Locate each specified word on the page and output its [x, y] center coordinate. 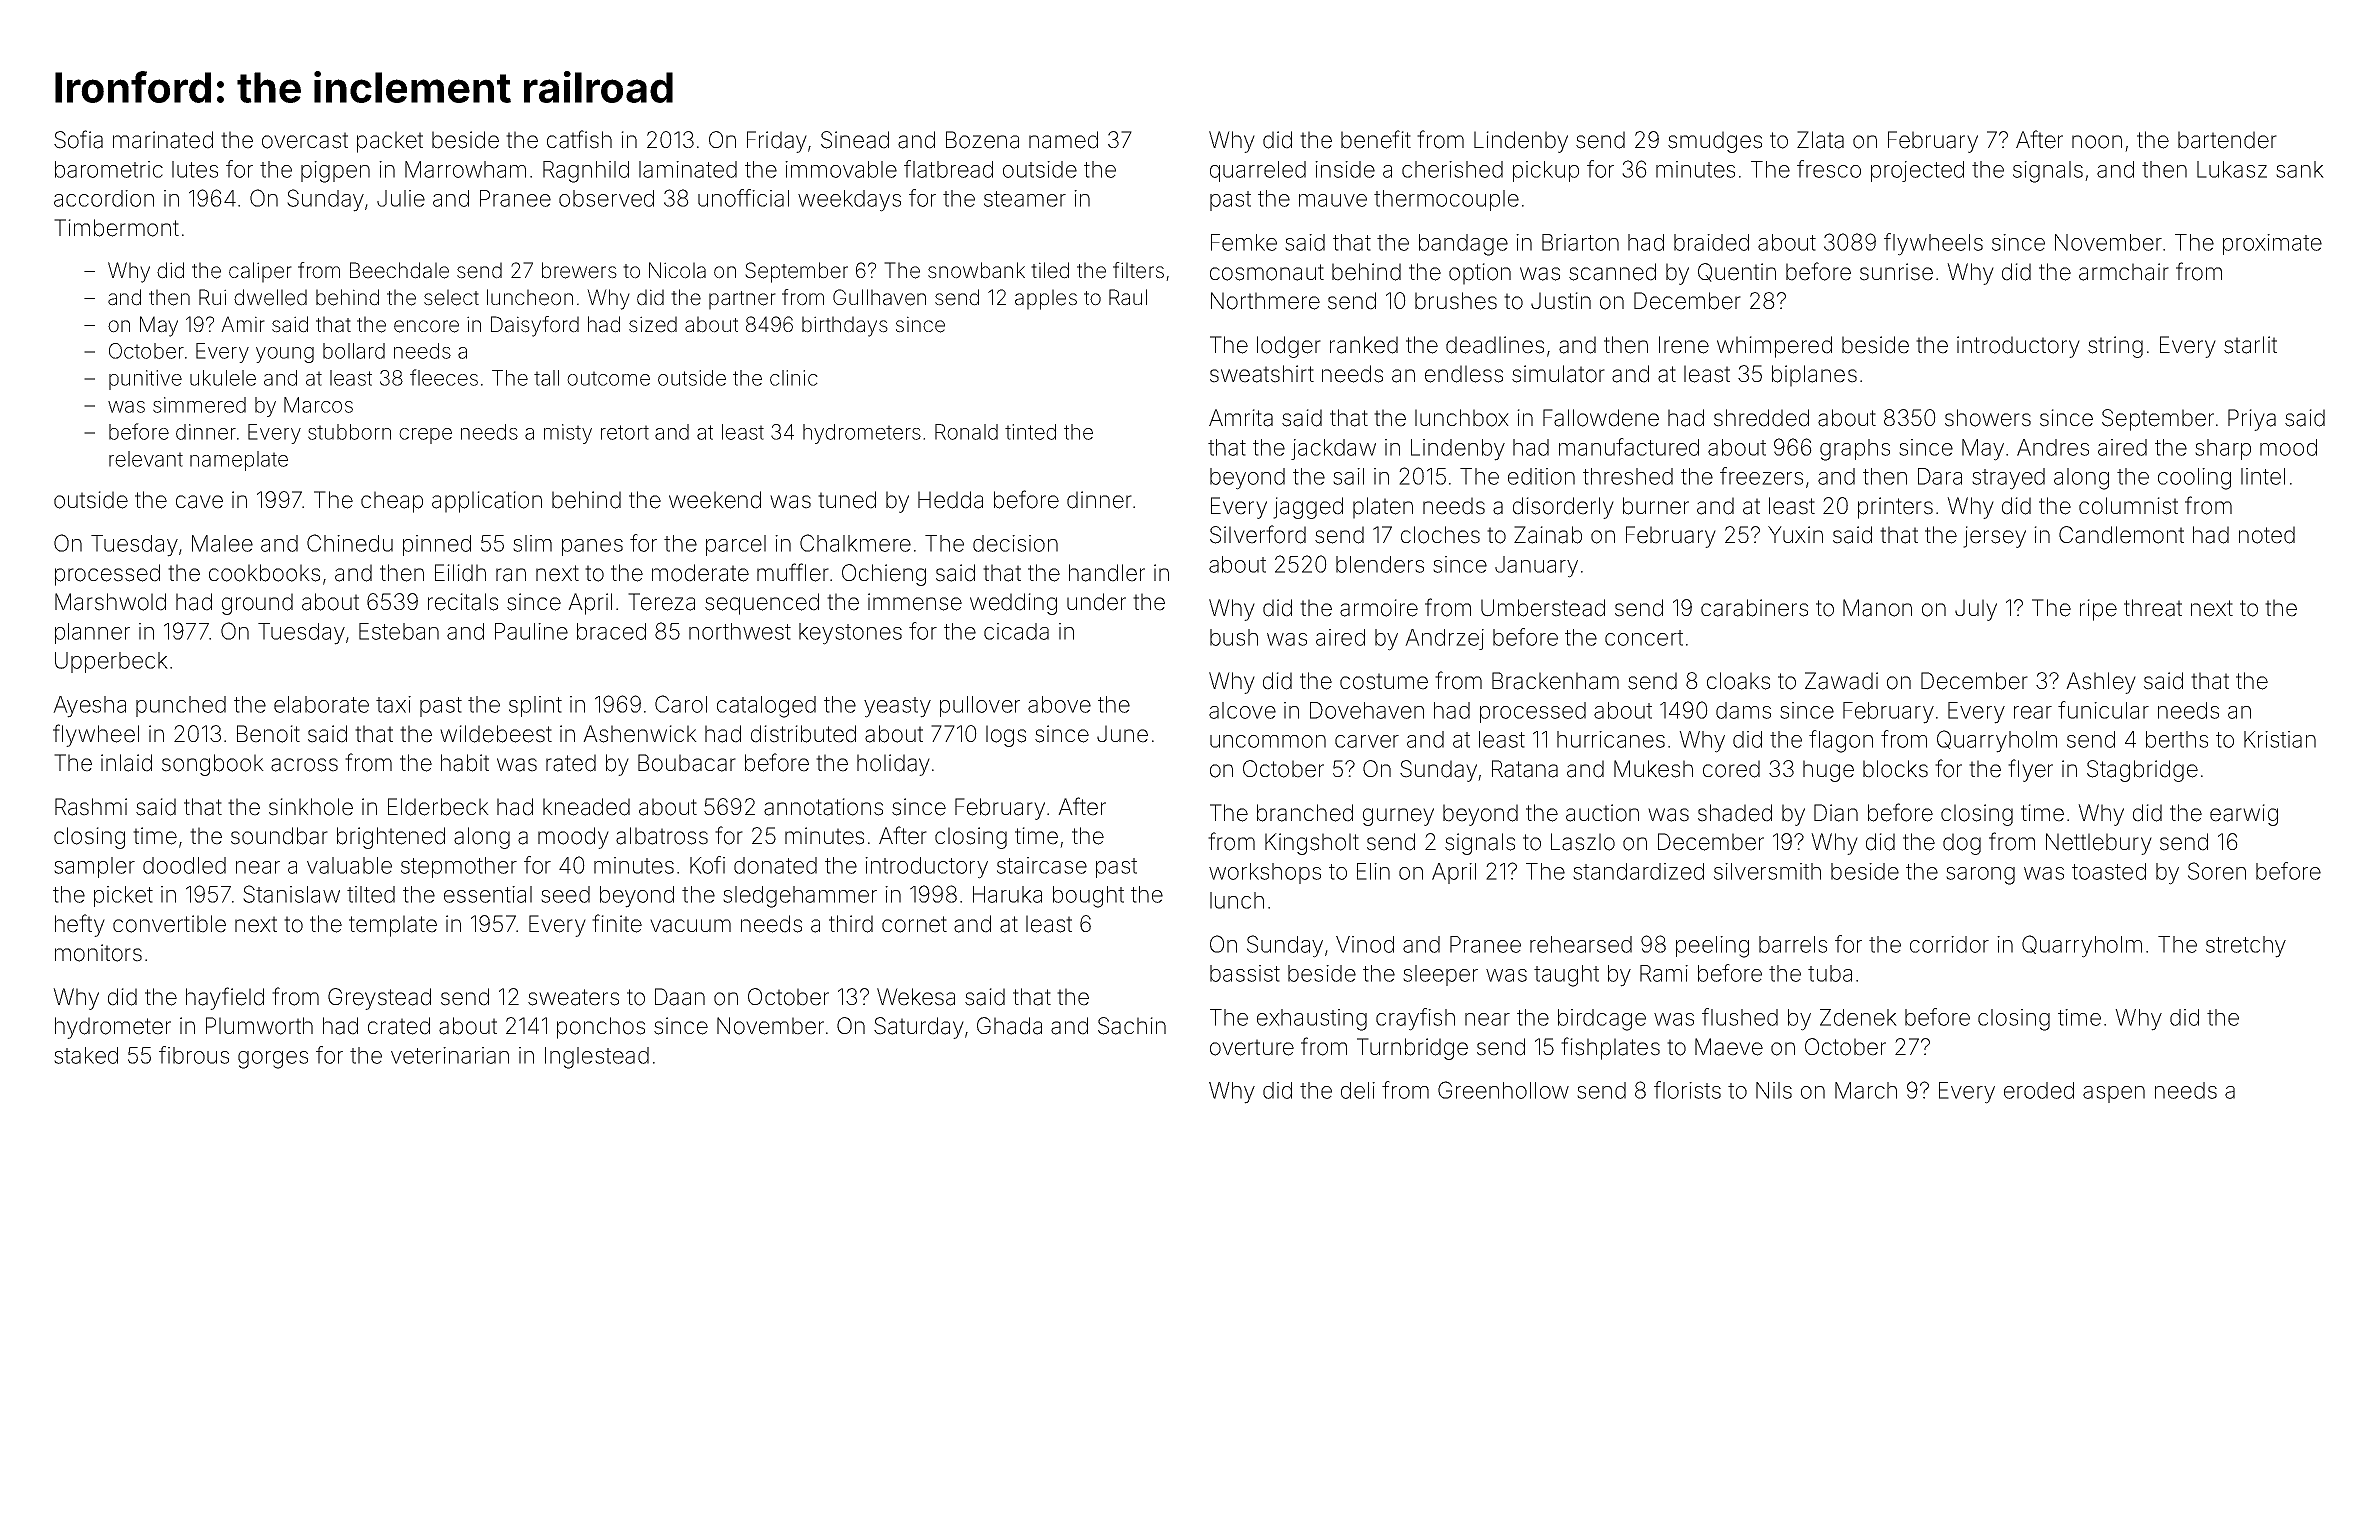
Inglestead [597, 1058]
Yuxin [1795, 534]
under [1096, 602]
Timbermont [116, 228]
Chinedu [350, 543]
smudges [1715, 142]
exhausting [1312, 1020]
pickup [1546, 171]
